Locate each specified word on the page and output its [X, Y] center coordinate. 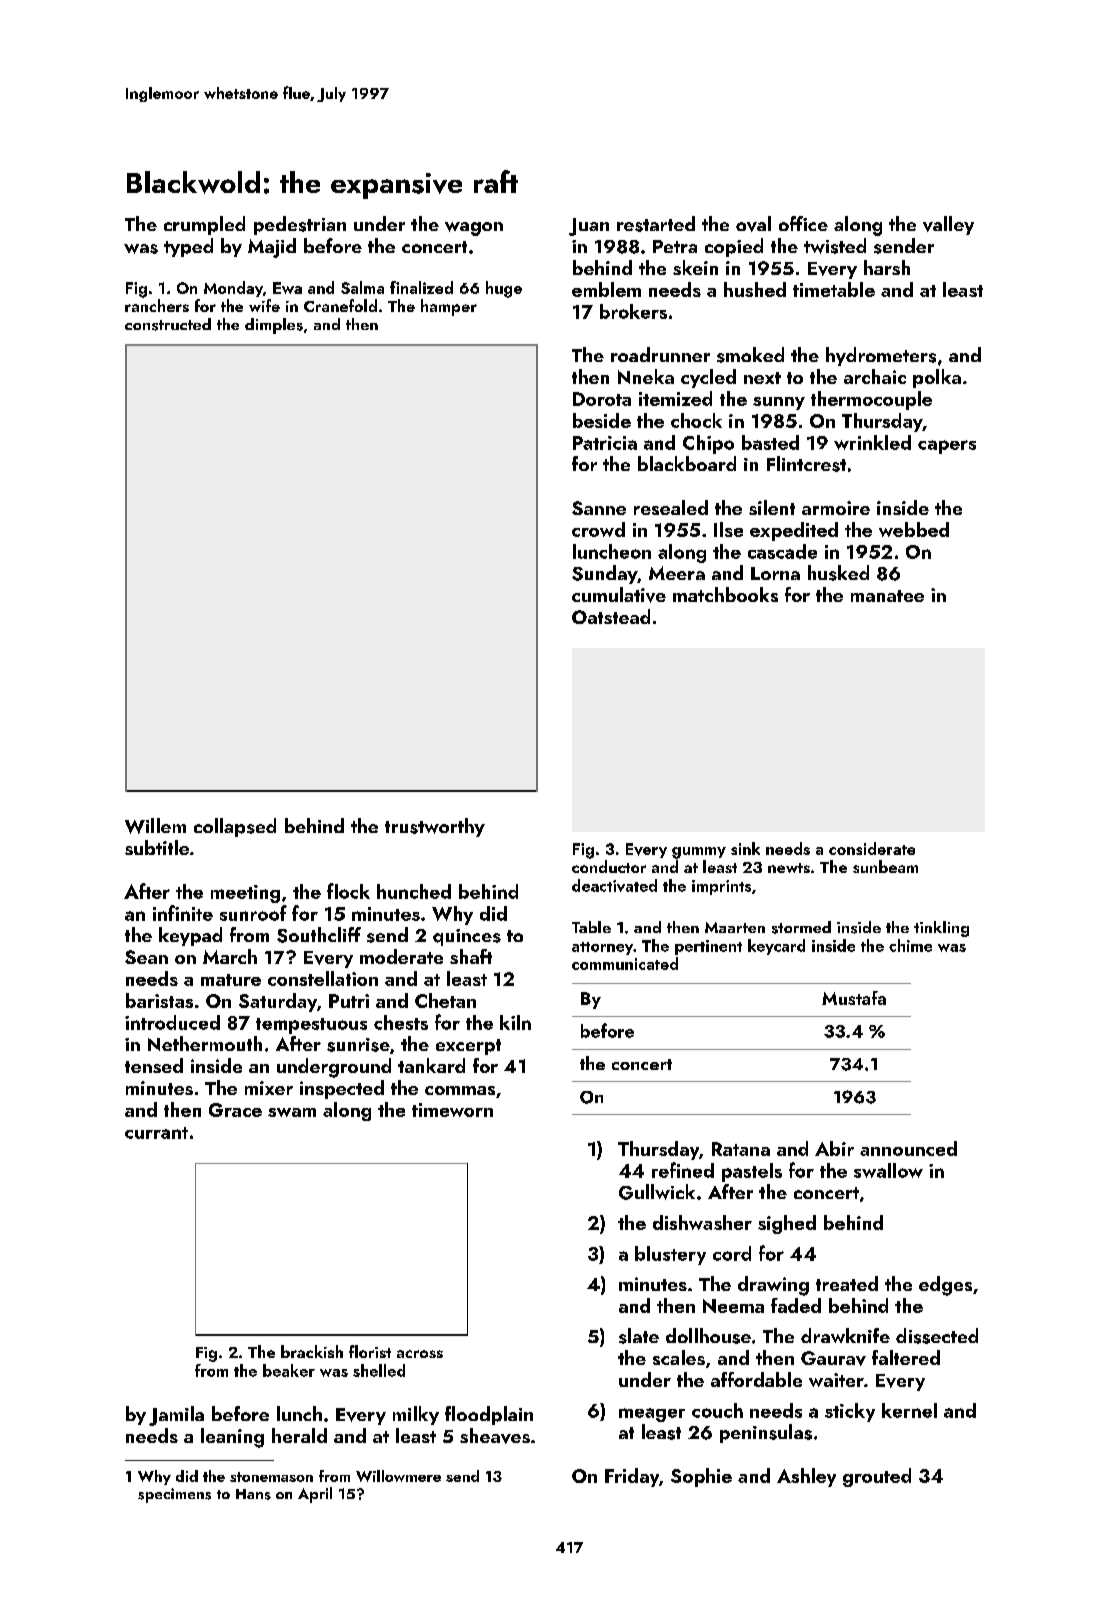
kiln [515, 1022]
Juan [589, 227]
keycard [776, 947]
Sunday [604, 574]
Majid [272, 248]
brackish [312, 1351]
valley [948, 225]
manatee [887, 596]
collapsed [235, 827]
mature [231, 980]
